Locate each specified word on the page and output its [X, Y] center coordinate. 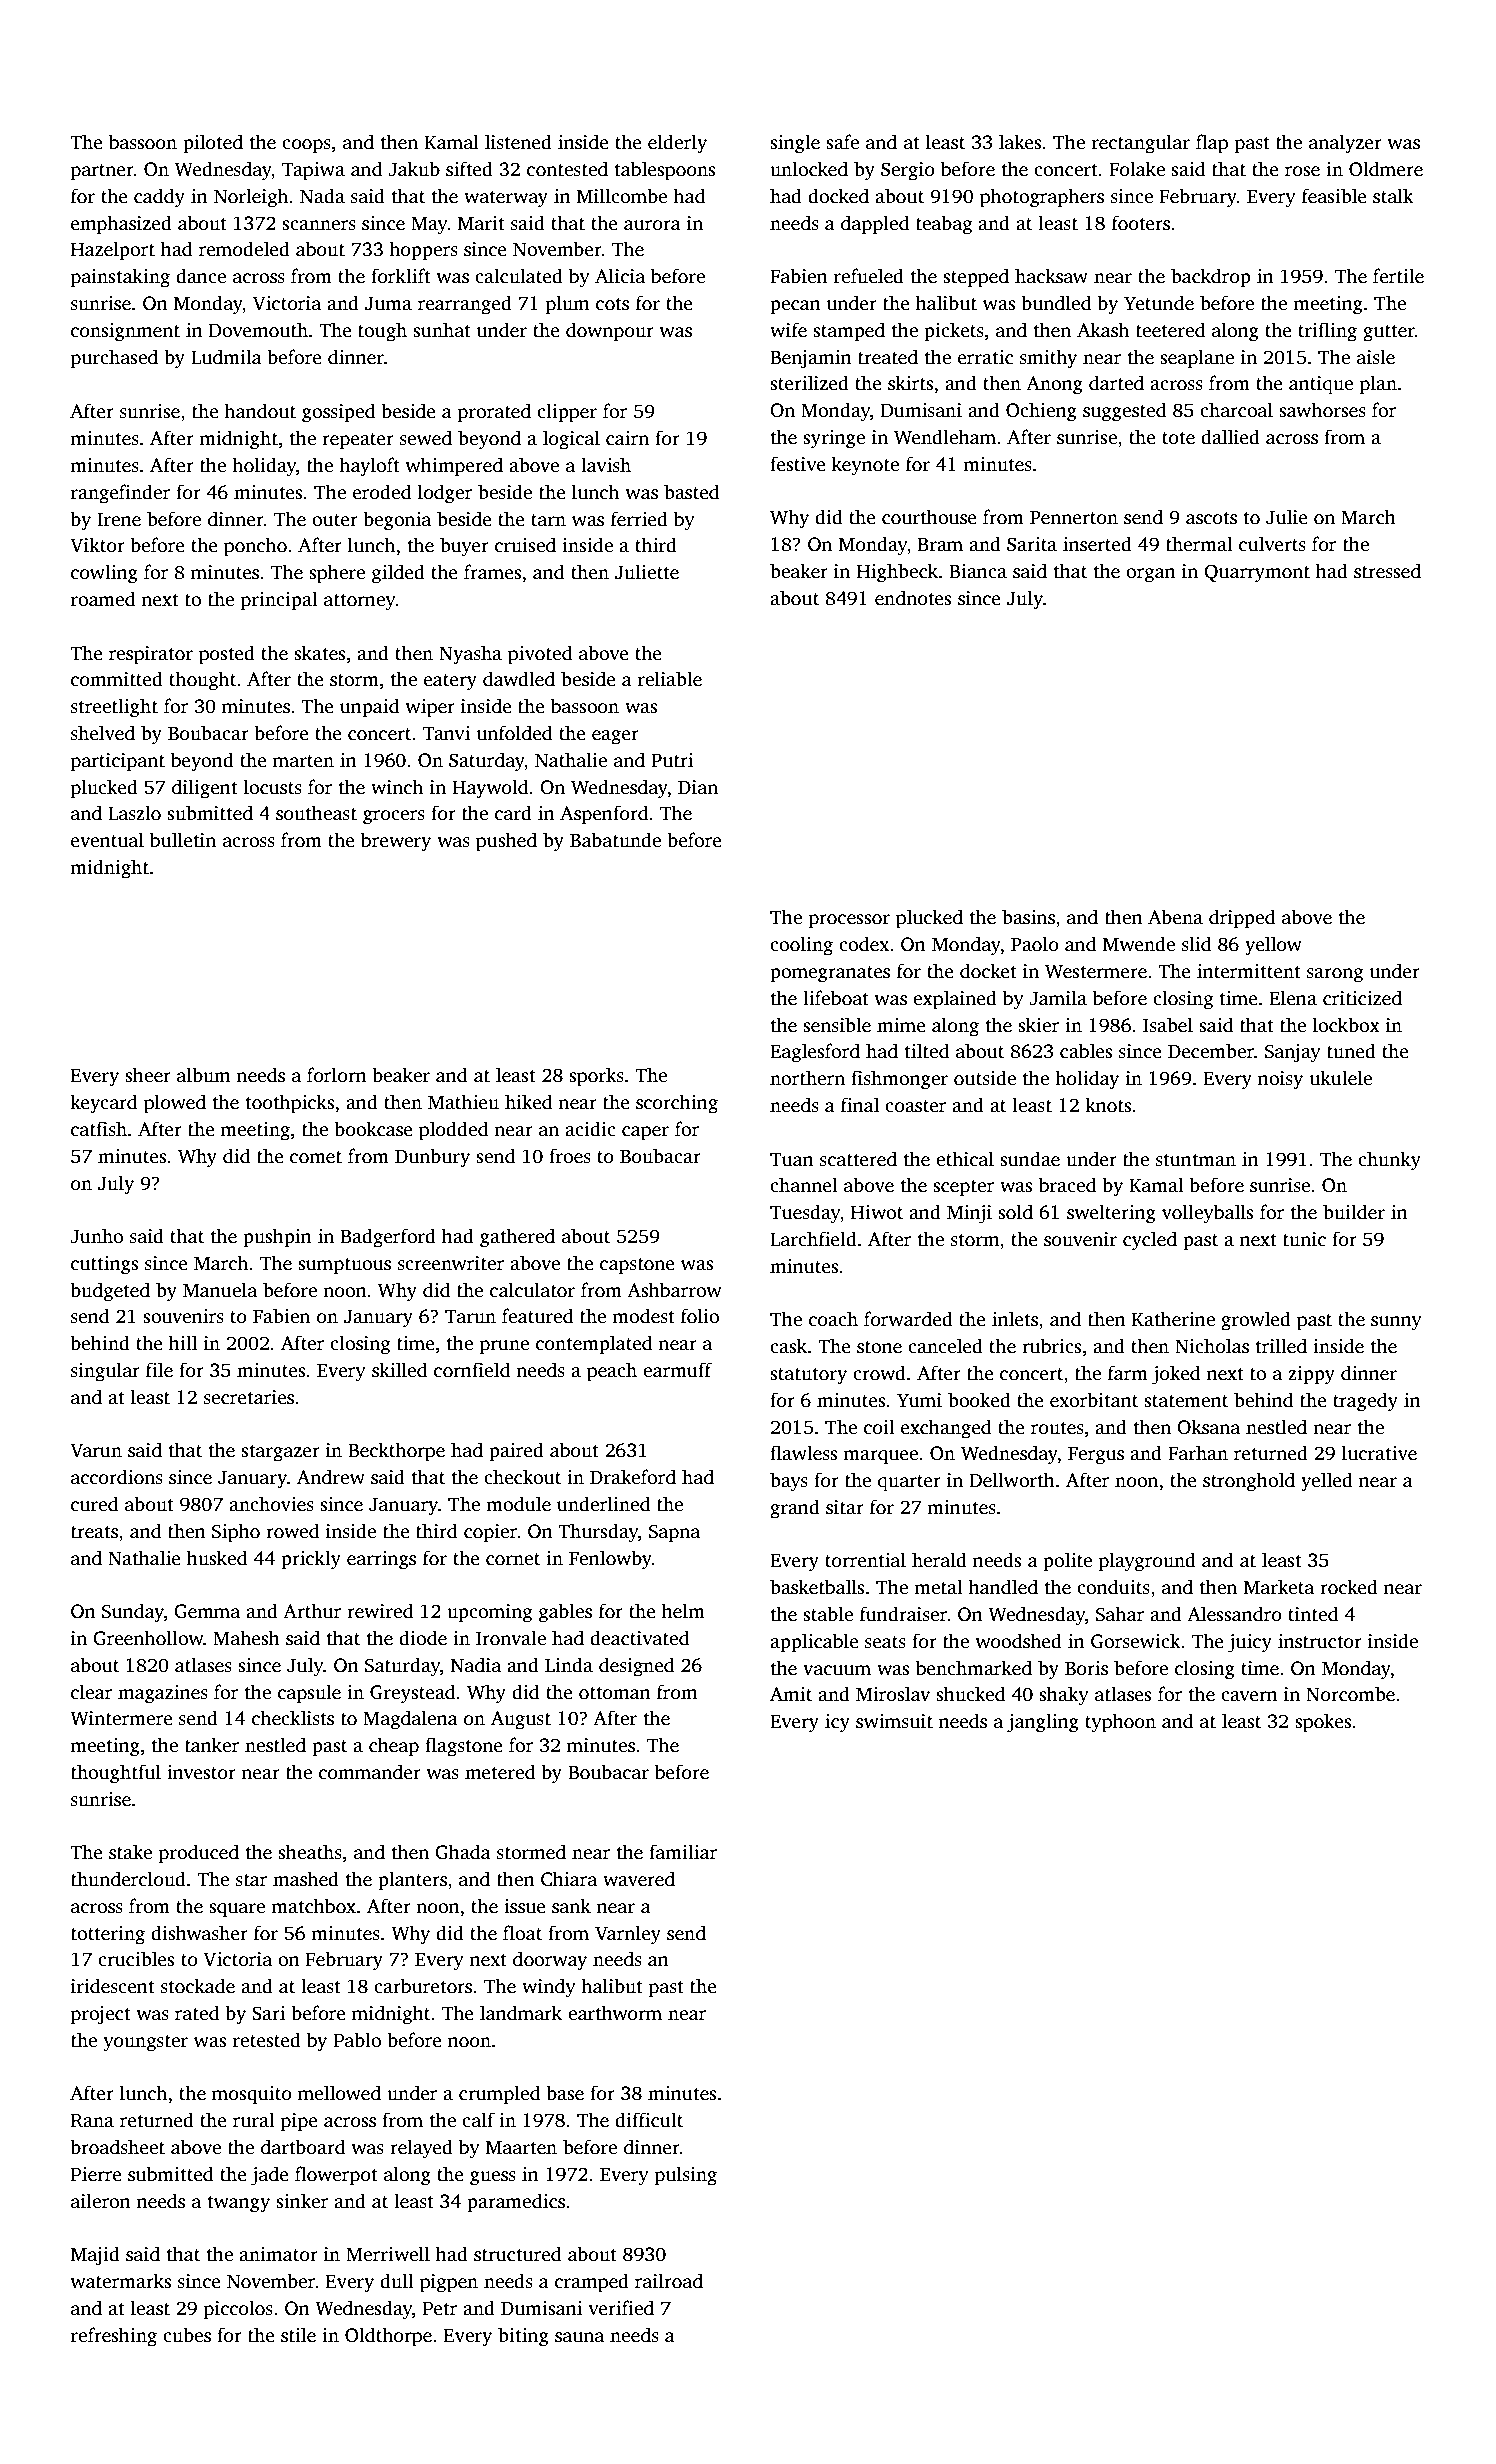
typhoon [1120, 1723]
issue [525, 1906]
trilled [1281, 1346]
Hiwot [877, 1212]
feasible [1334, 196]
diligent [205, 789]
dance [201, 276]
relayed [421, 2149]
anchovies [271, 1504]
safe [842, 142]
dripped [1242, 919]
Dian [698, 787]
